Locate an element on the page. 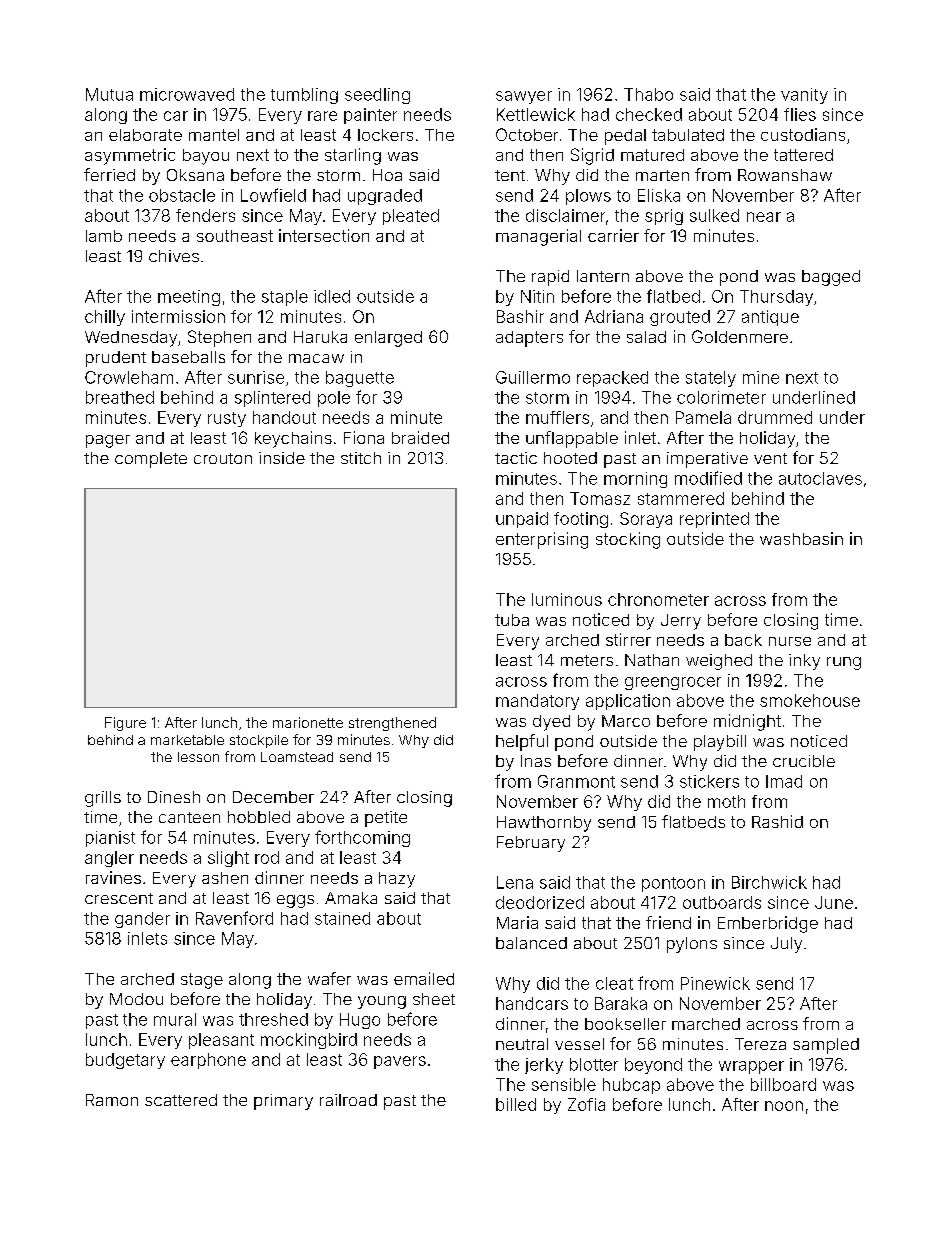 Image resolution: width=952 pixels, height=1233 pixels. tabulated is located at coordinates (688, 135).
